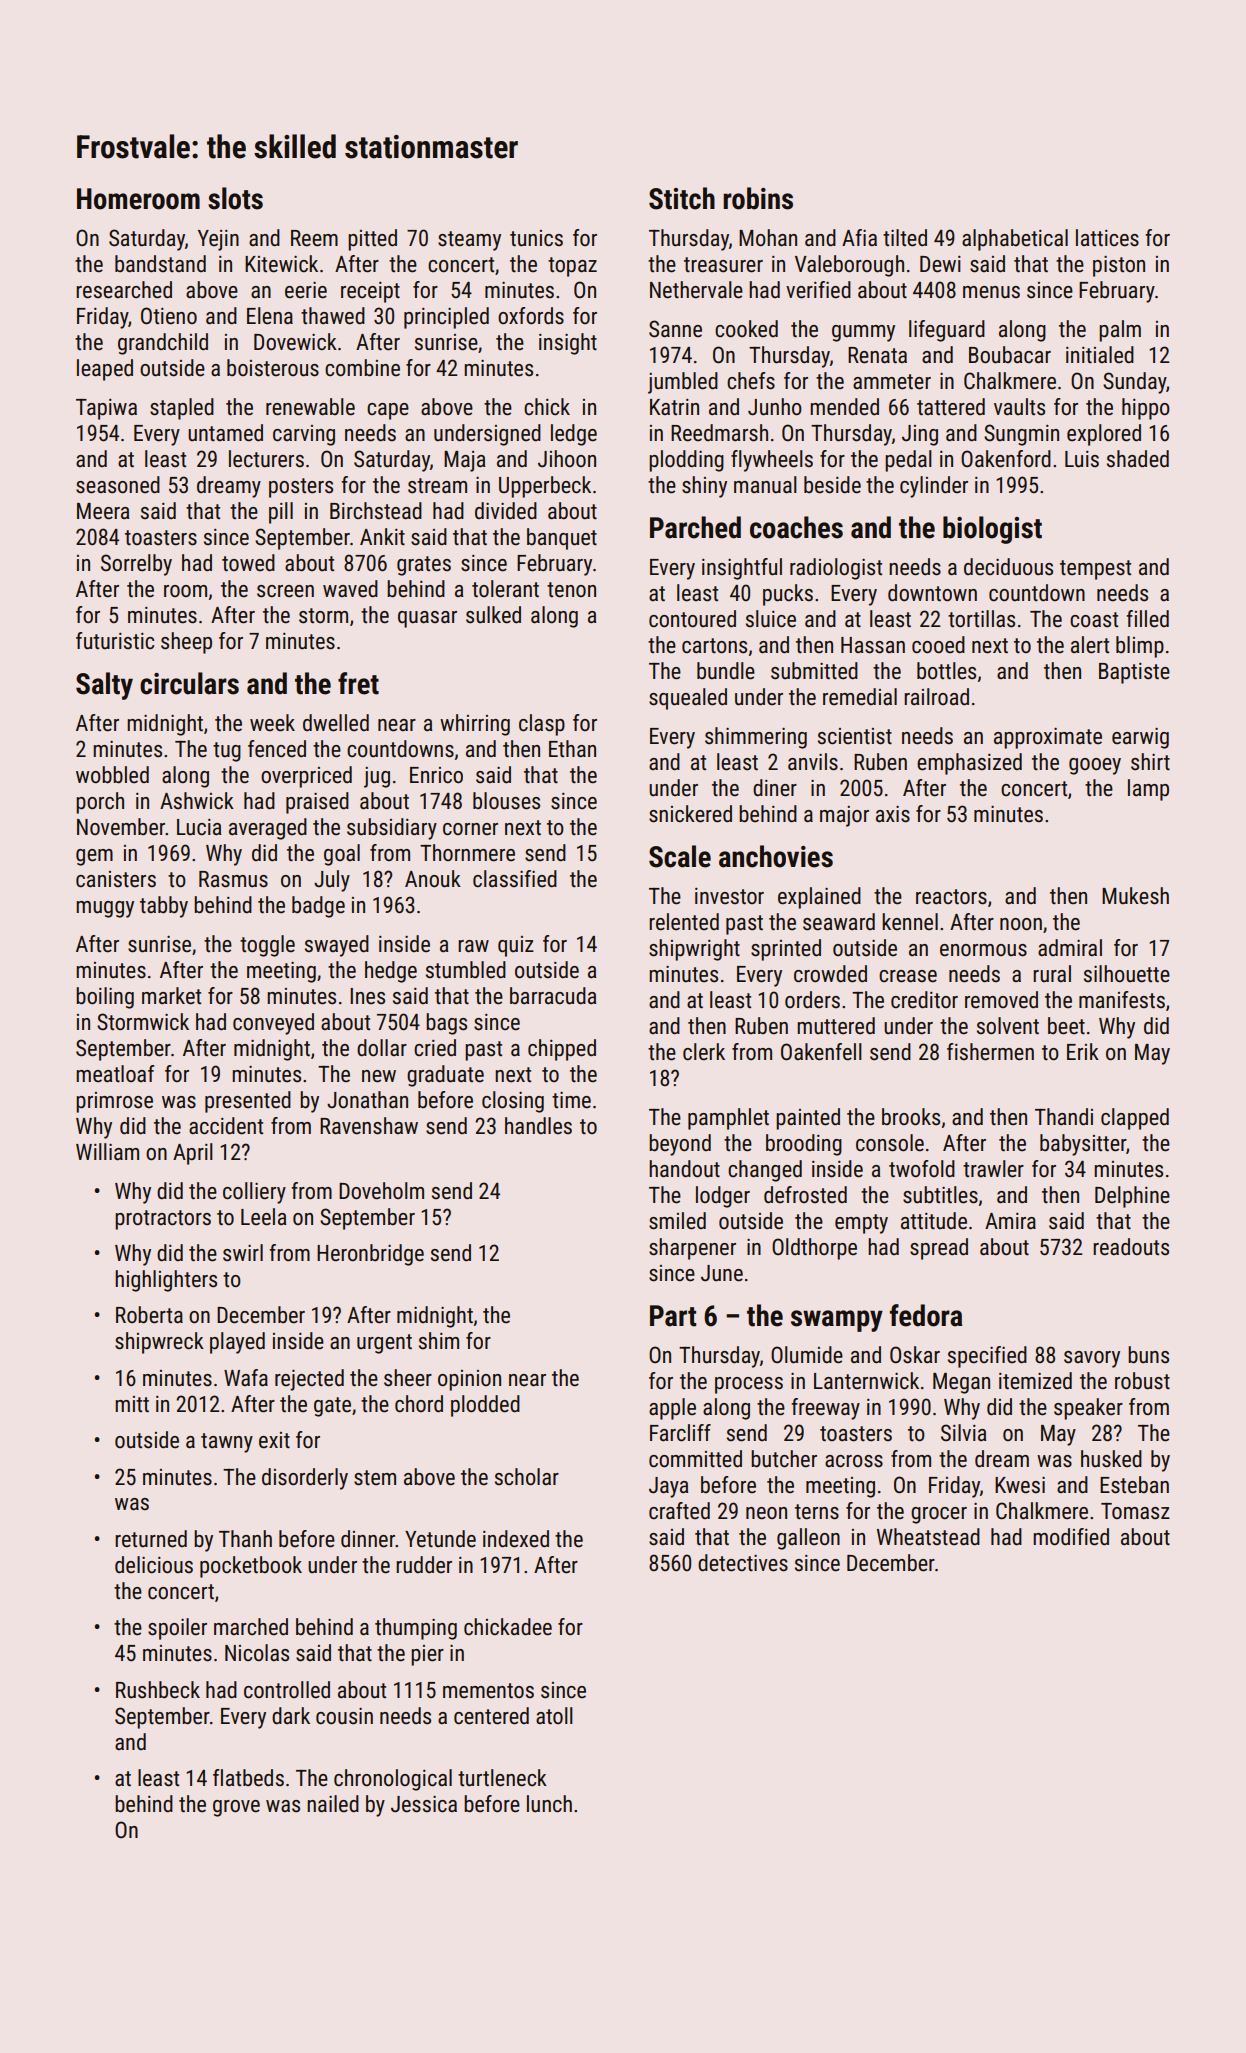 The height and width of the screenshot is (2053, 1246). Describe the element at coordinates (469, 241) in the screenshot. I see `steamy` at that location.
